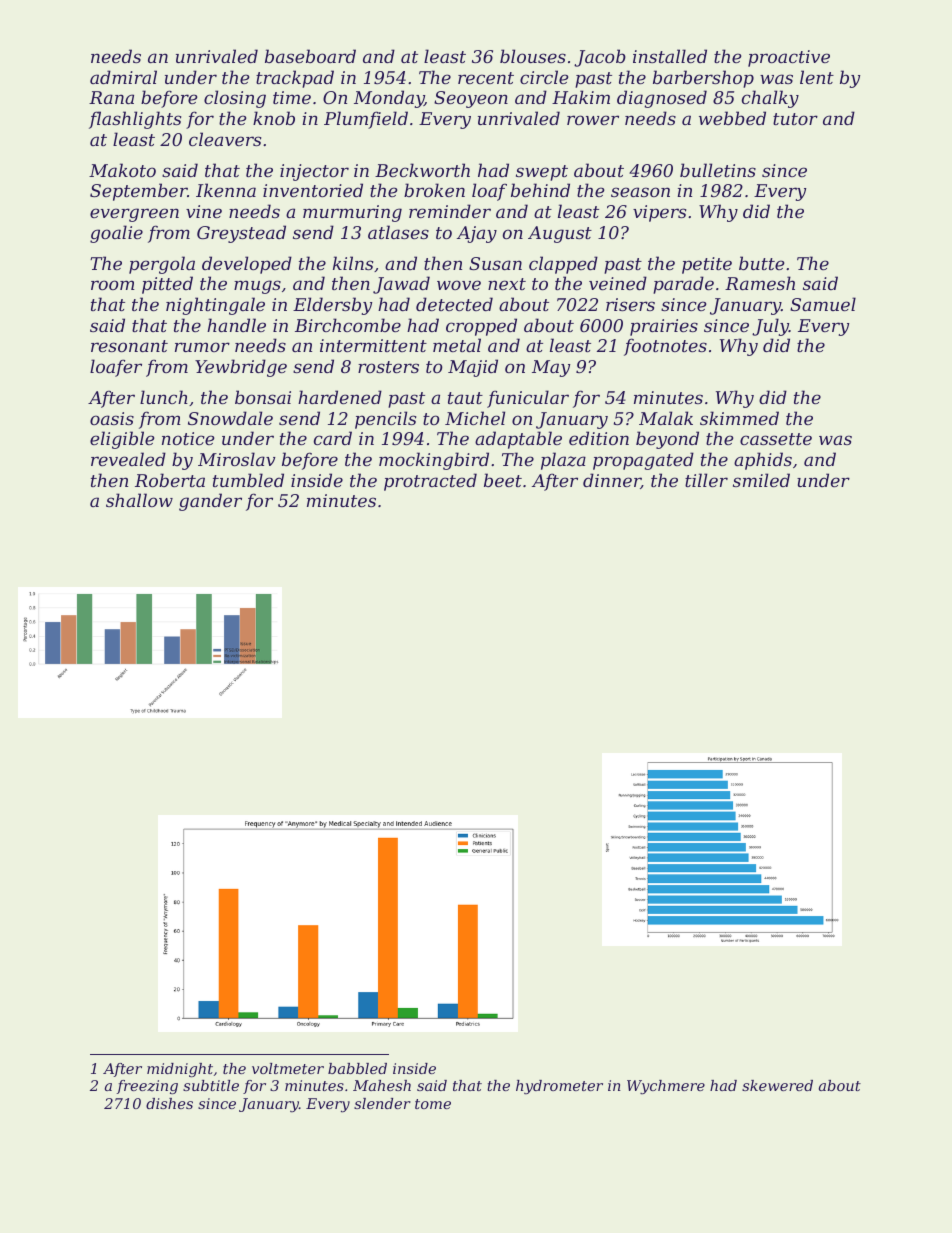 The height and width of the page is (1233, 952). I want to click on dishes, so click(169, 1103).
